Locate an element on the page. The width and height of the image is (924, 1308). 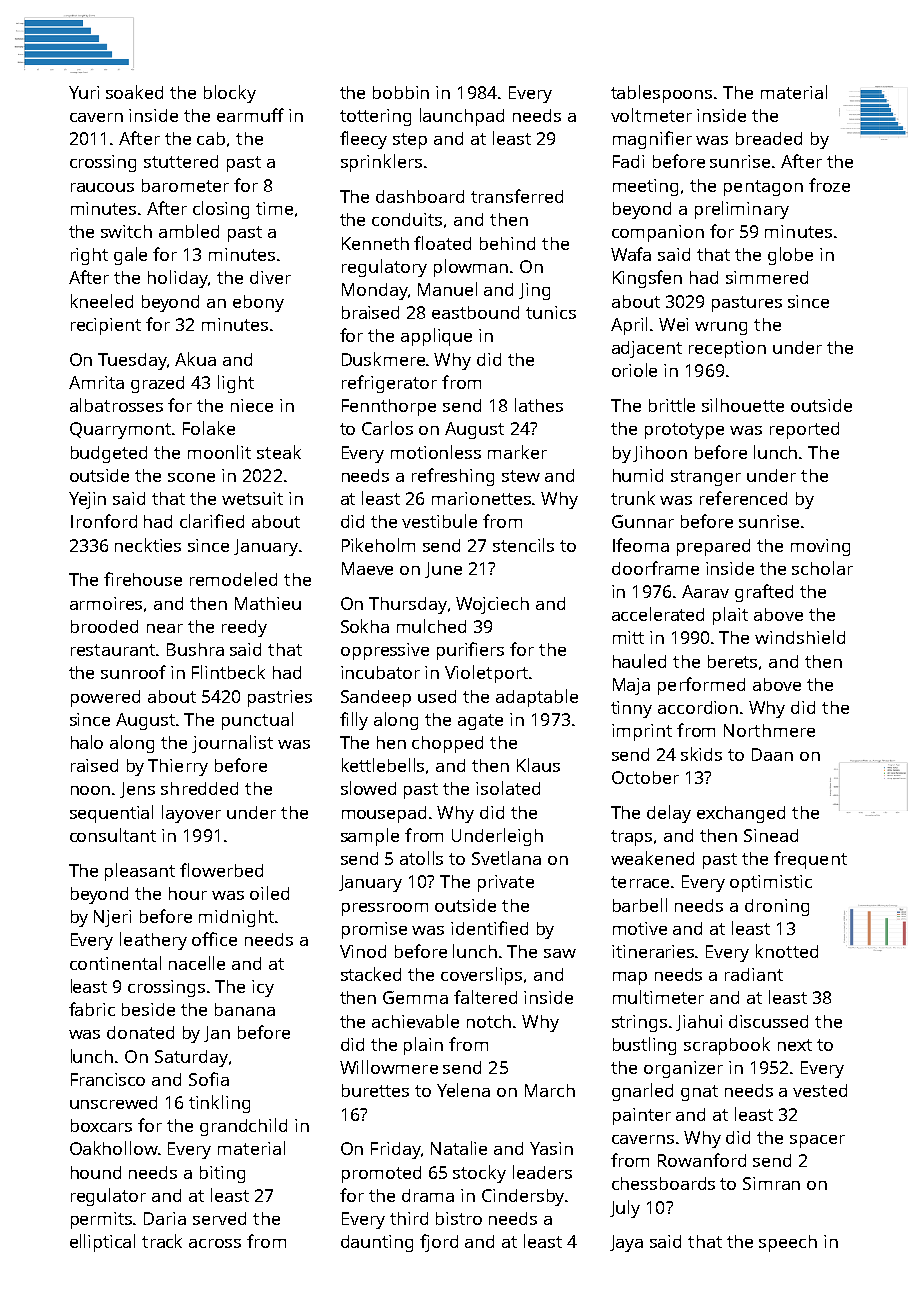
closing is located at coordinates (221, 210).
